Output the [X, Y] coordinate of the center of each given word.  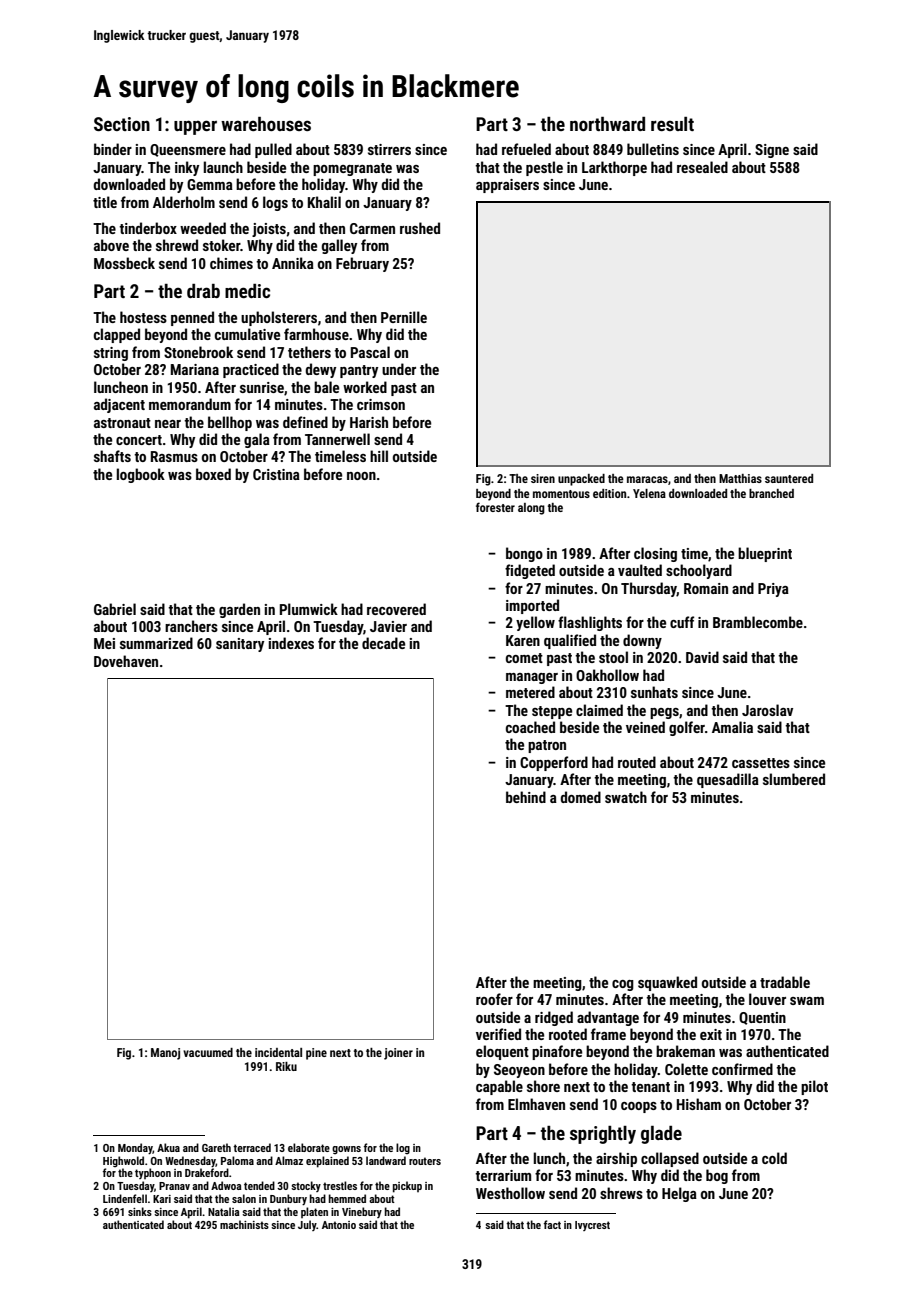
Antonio [339, 1225]
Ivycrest [592, 1226]
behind [526, 797]
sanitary [240, 645]
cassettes [761, 763]
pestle [544, 168]
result [672, 124]
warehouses [266, 124]
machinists [244, 1224]
